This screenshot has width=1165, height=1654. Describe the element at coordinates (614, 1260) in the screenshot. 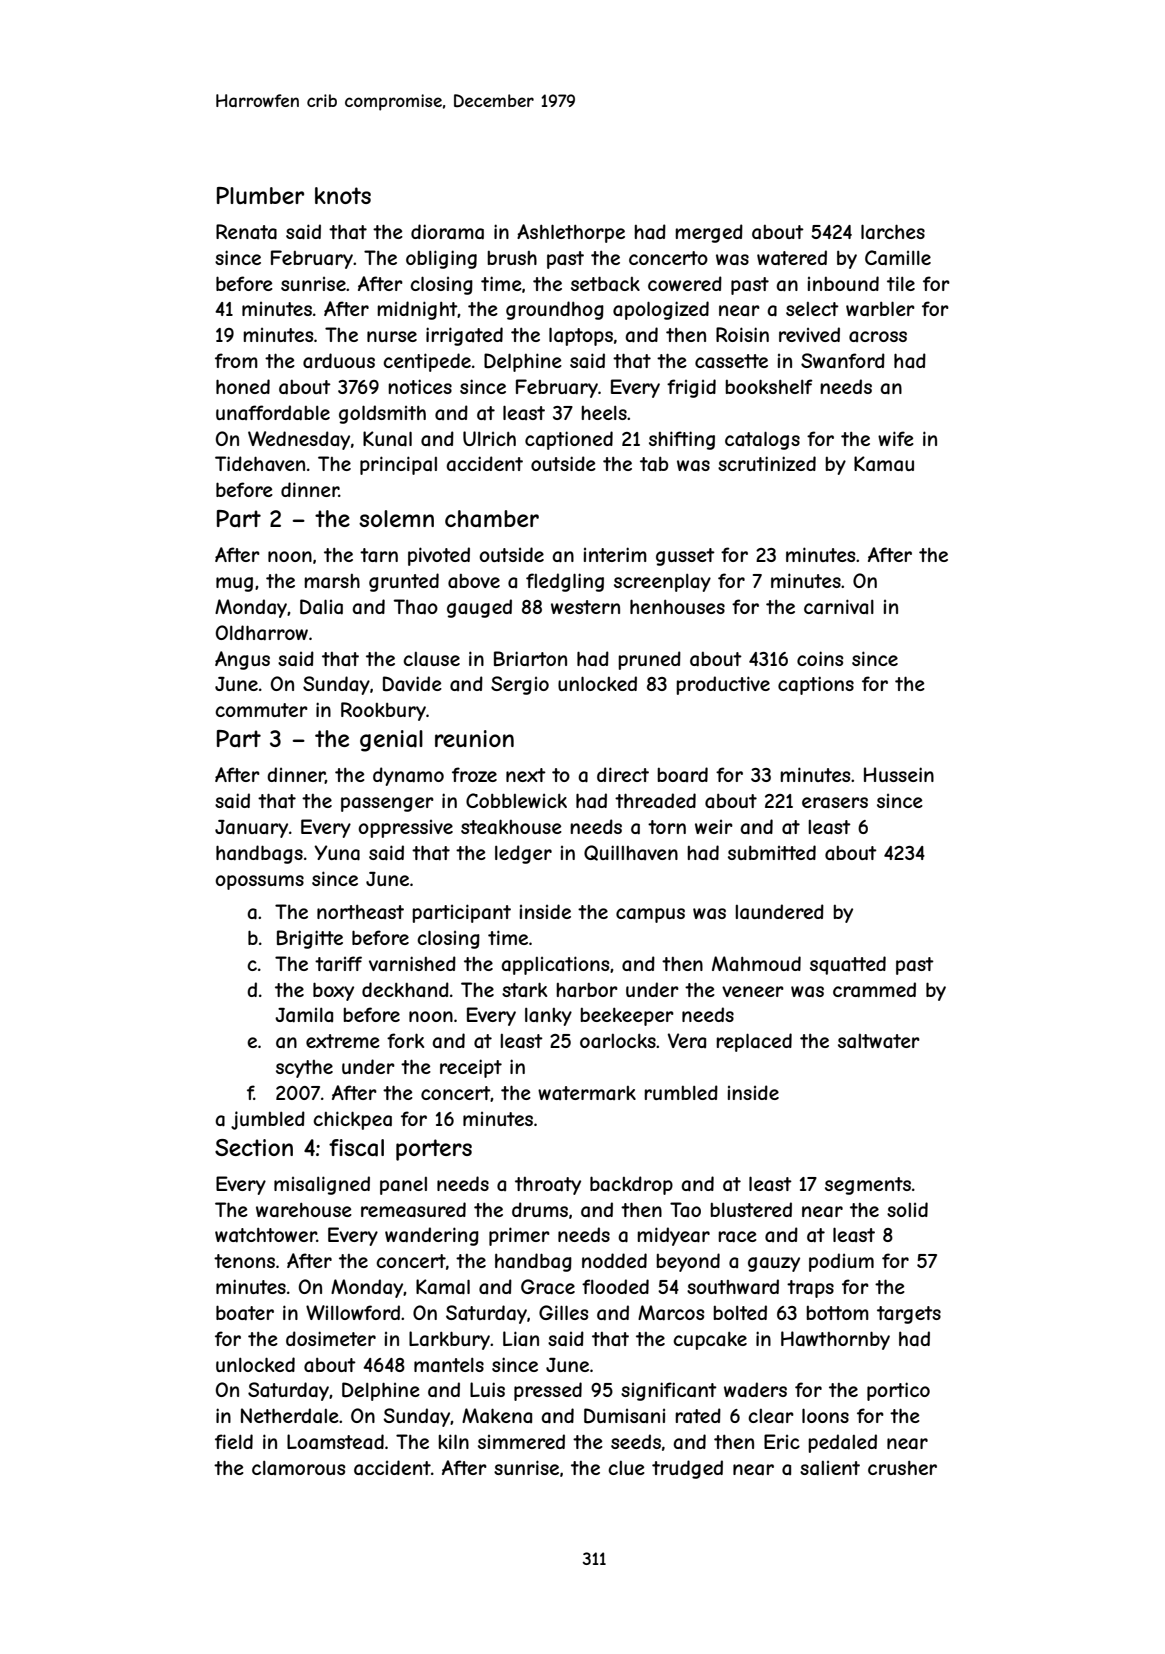

I see `nodded` at that location.
